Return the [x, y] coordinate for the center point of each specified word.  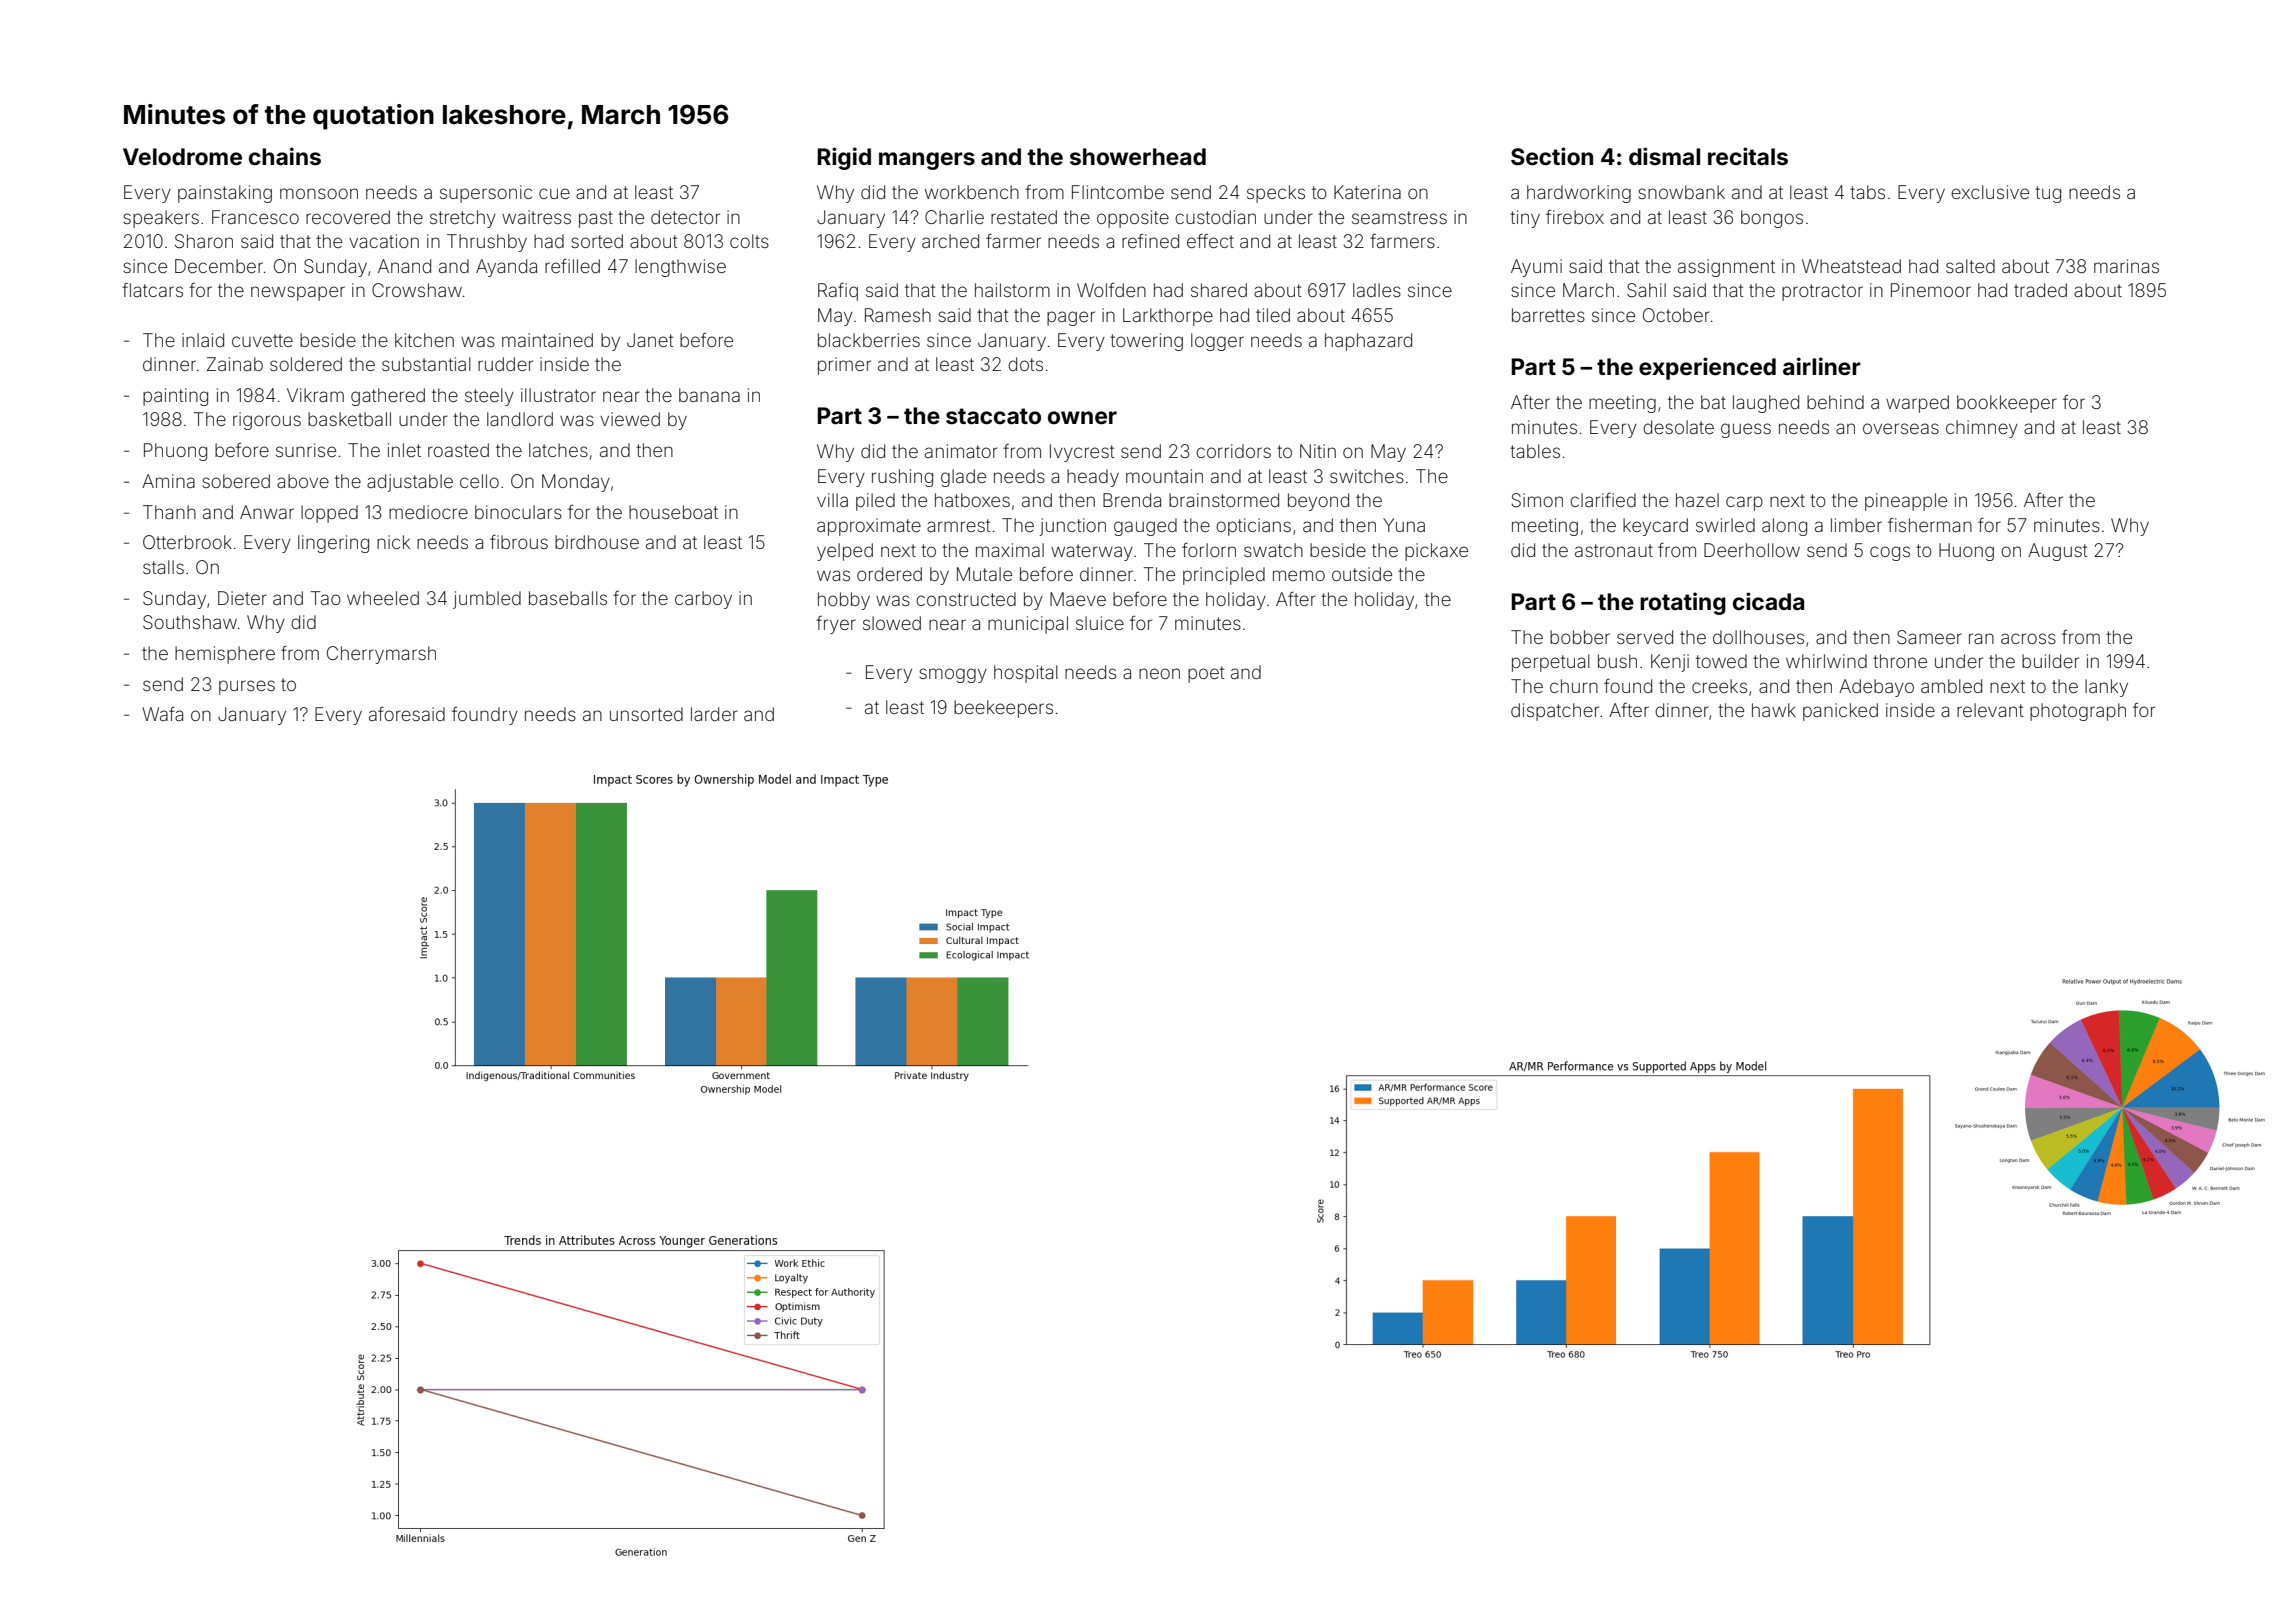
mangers [927, 161]
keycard [1655, 527]
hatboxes [972, 500]
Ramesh [898, 315]
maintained [547, 340]
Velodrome [182, 157]
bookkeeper [2007, 404]
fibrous [519, 541]
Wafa [162, 713]
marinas [2126, 266]
